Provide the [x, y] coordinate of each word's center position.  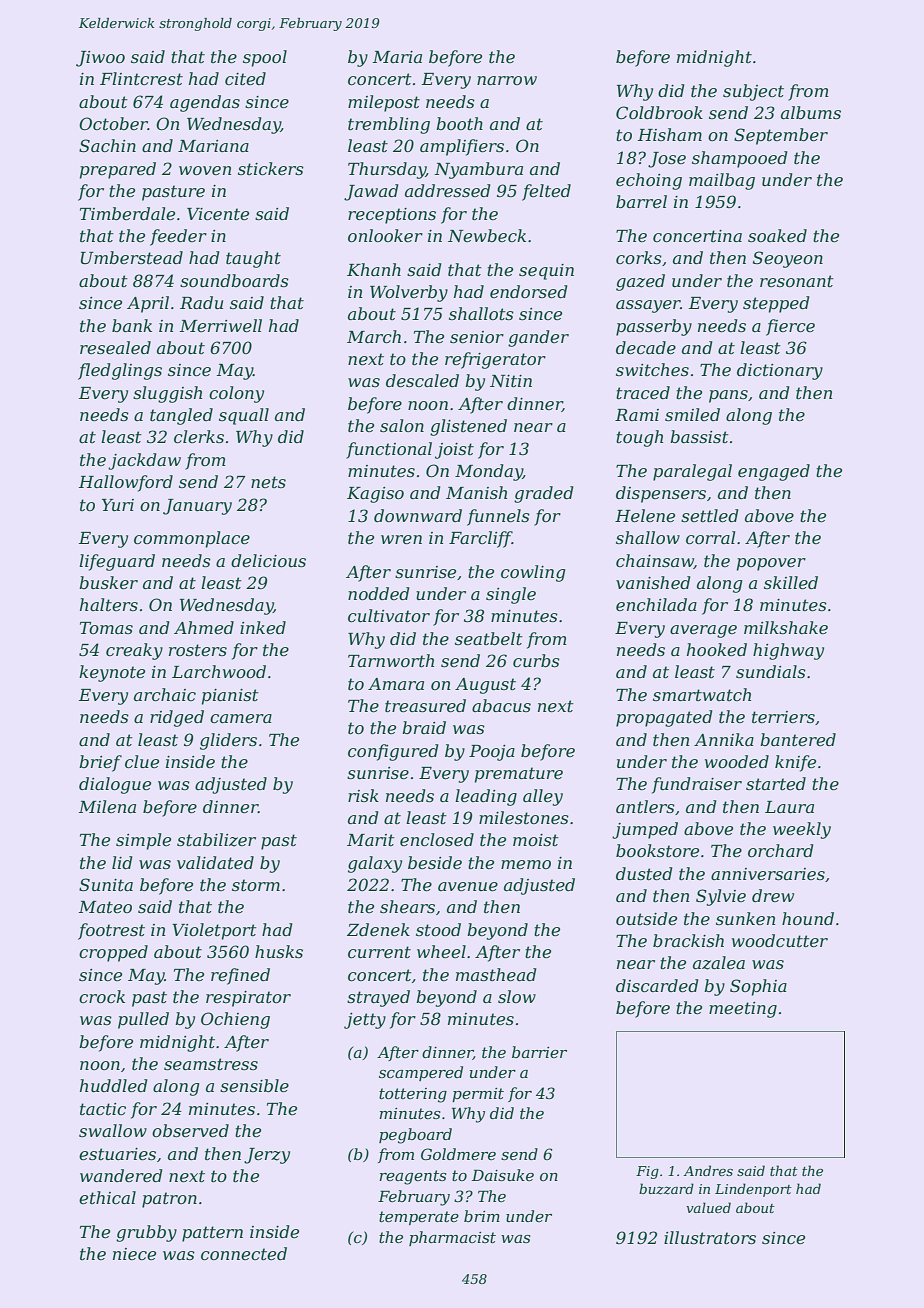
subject [753, 92]
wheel [441, 951]
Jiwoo [100, 59]
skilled [791, 582]
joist [454, 451]
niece [134, 1254]
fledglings [120, 371]
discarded [657, 985]
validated [215, 862]
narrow [507, 80]
